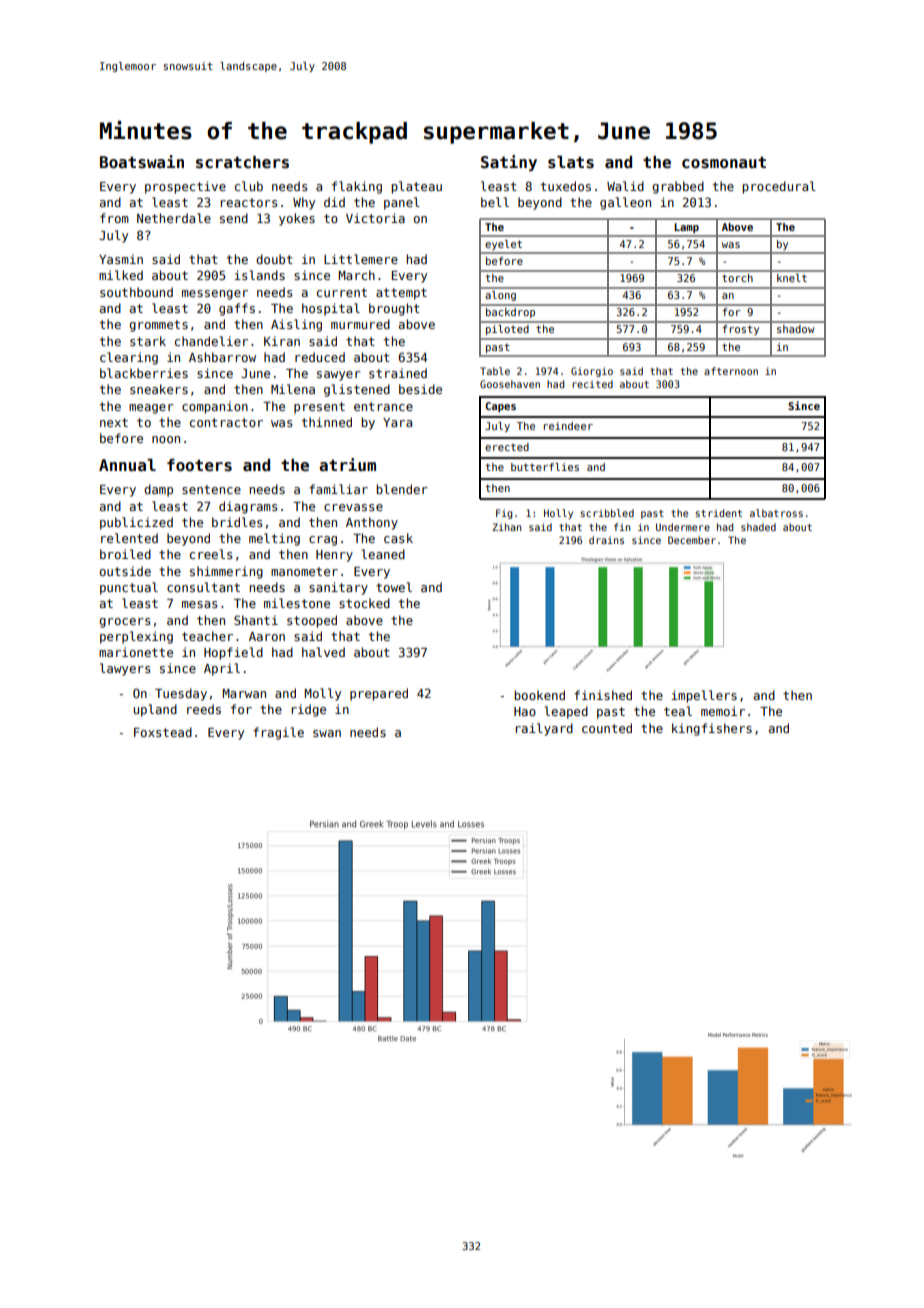 The image size is (924, 1308). Describe the element at coordinates (114, 422) in the screenshot. I see `next` at that location.
